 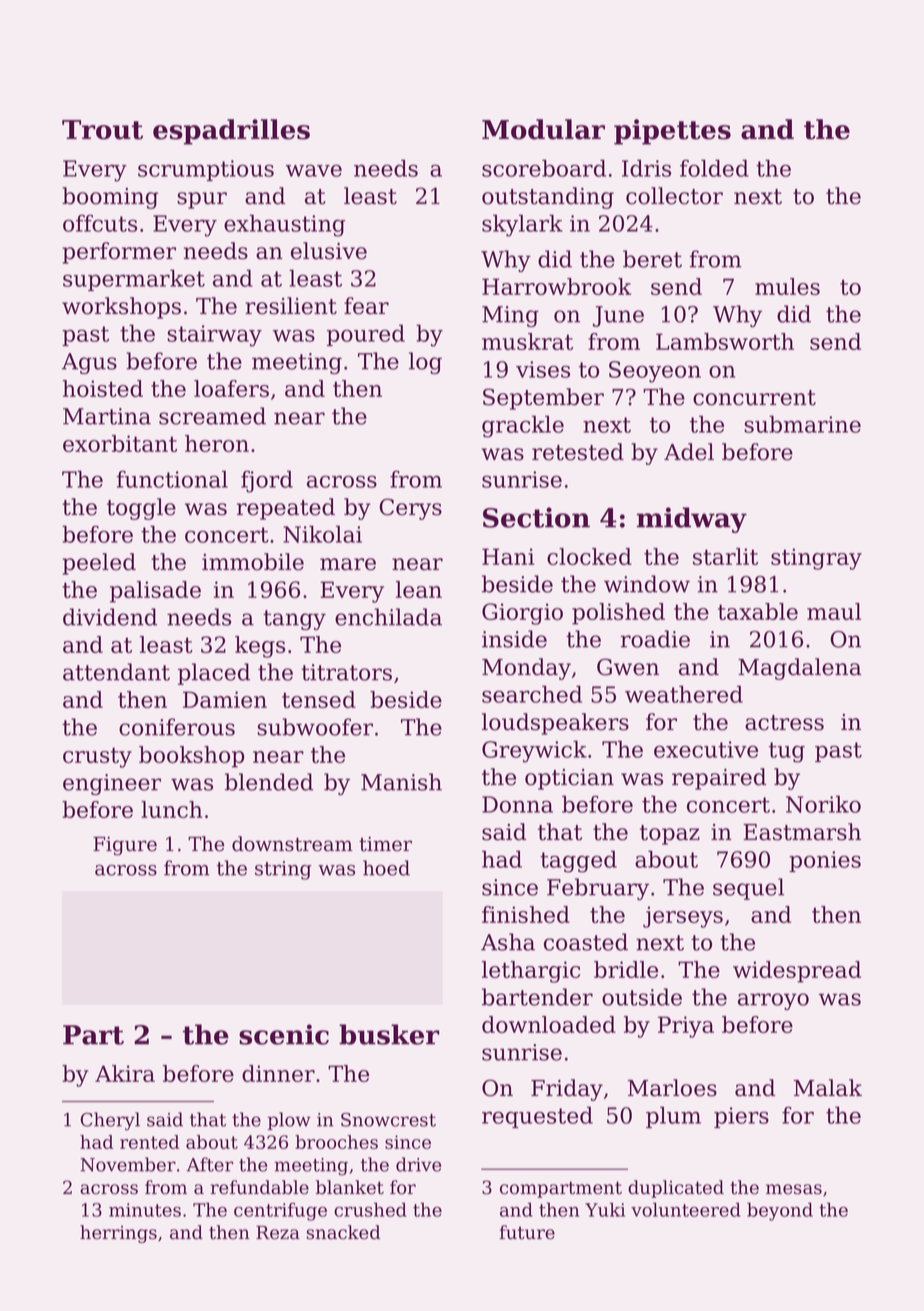 I want to click on Reza, so click(x=278, y=1232).
